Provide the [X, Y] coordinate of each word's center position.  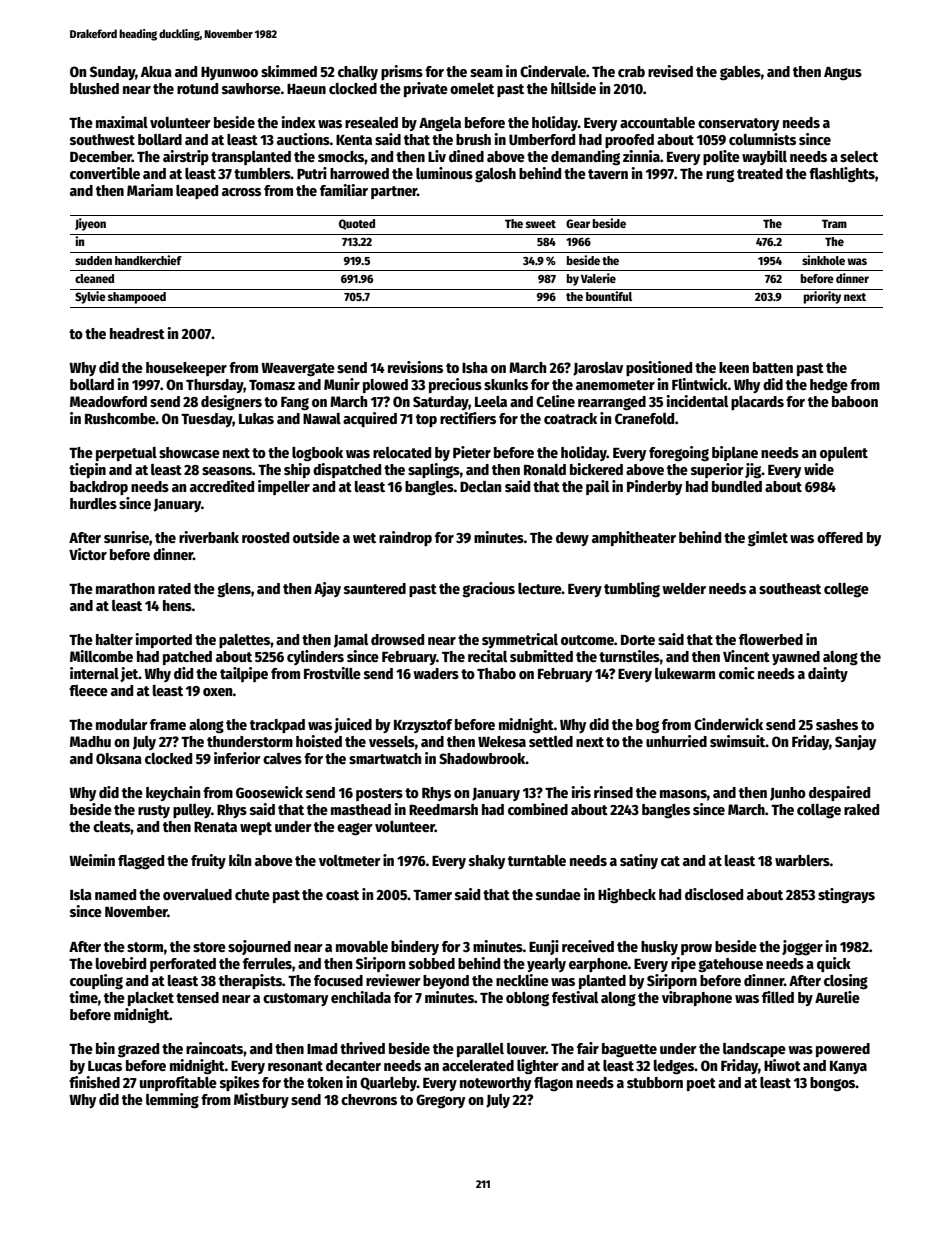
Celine [555, 401]
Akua [156, 71]
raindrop [405, 538]
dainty [828, 674]
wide [819, 469]
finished [94, 1082]
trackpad [277, 726]
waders [436, 673]
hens [177, 605]
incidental [697, 401]
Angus [843, 74]
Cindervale [553, 71]
